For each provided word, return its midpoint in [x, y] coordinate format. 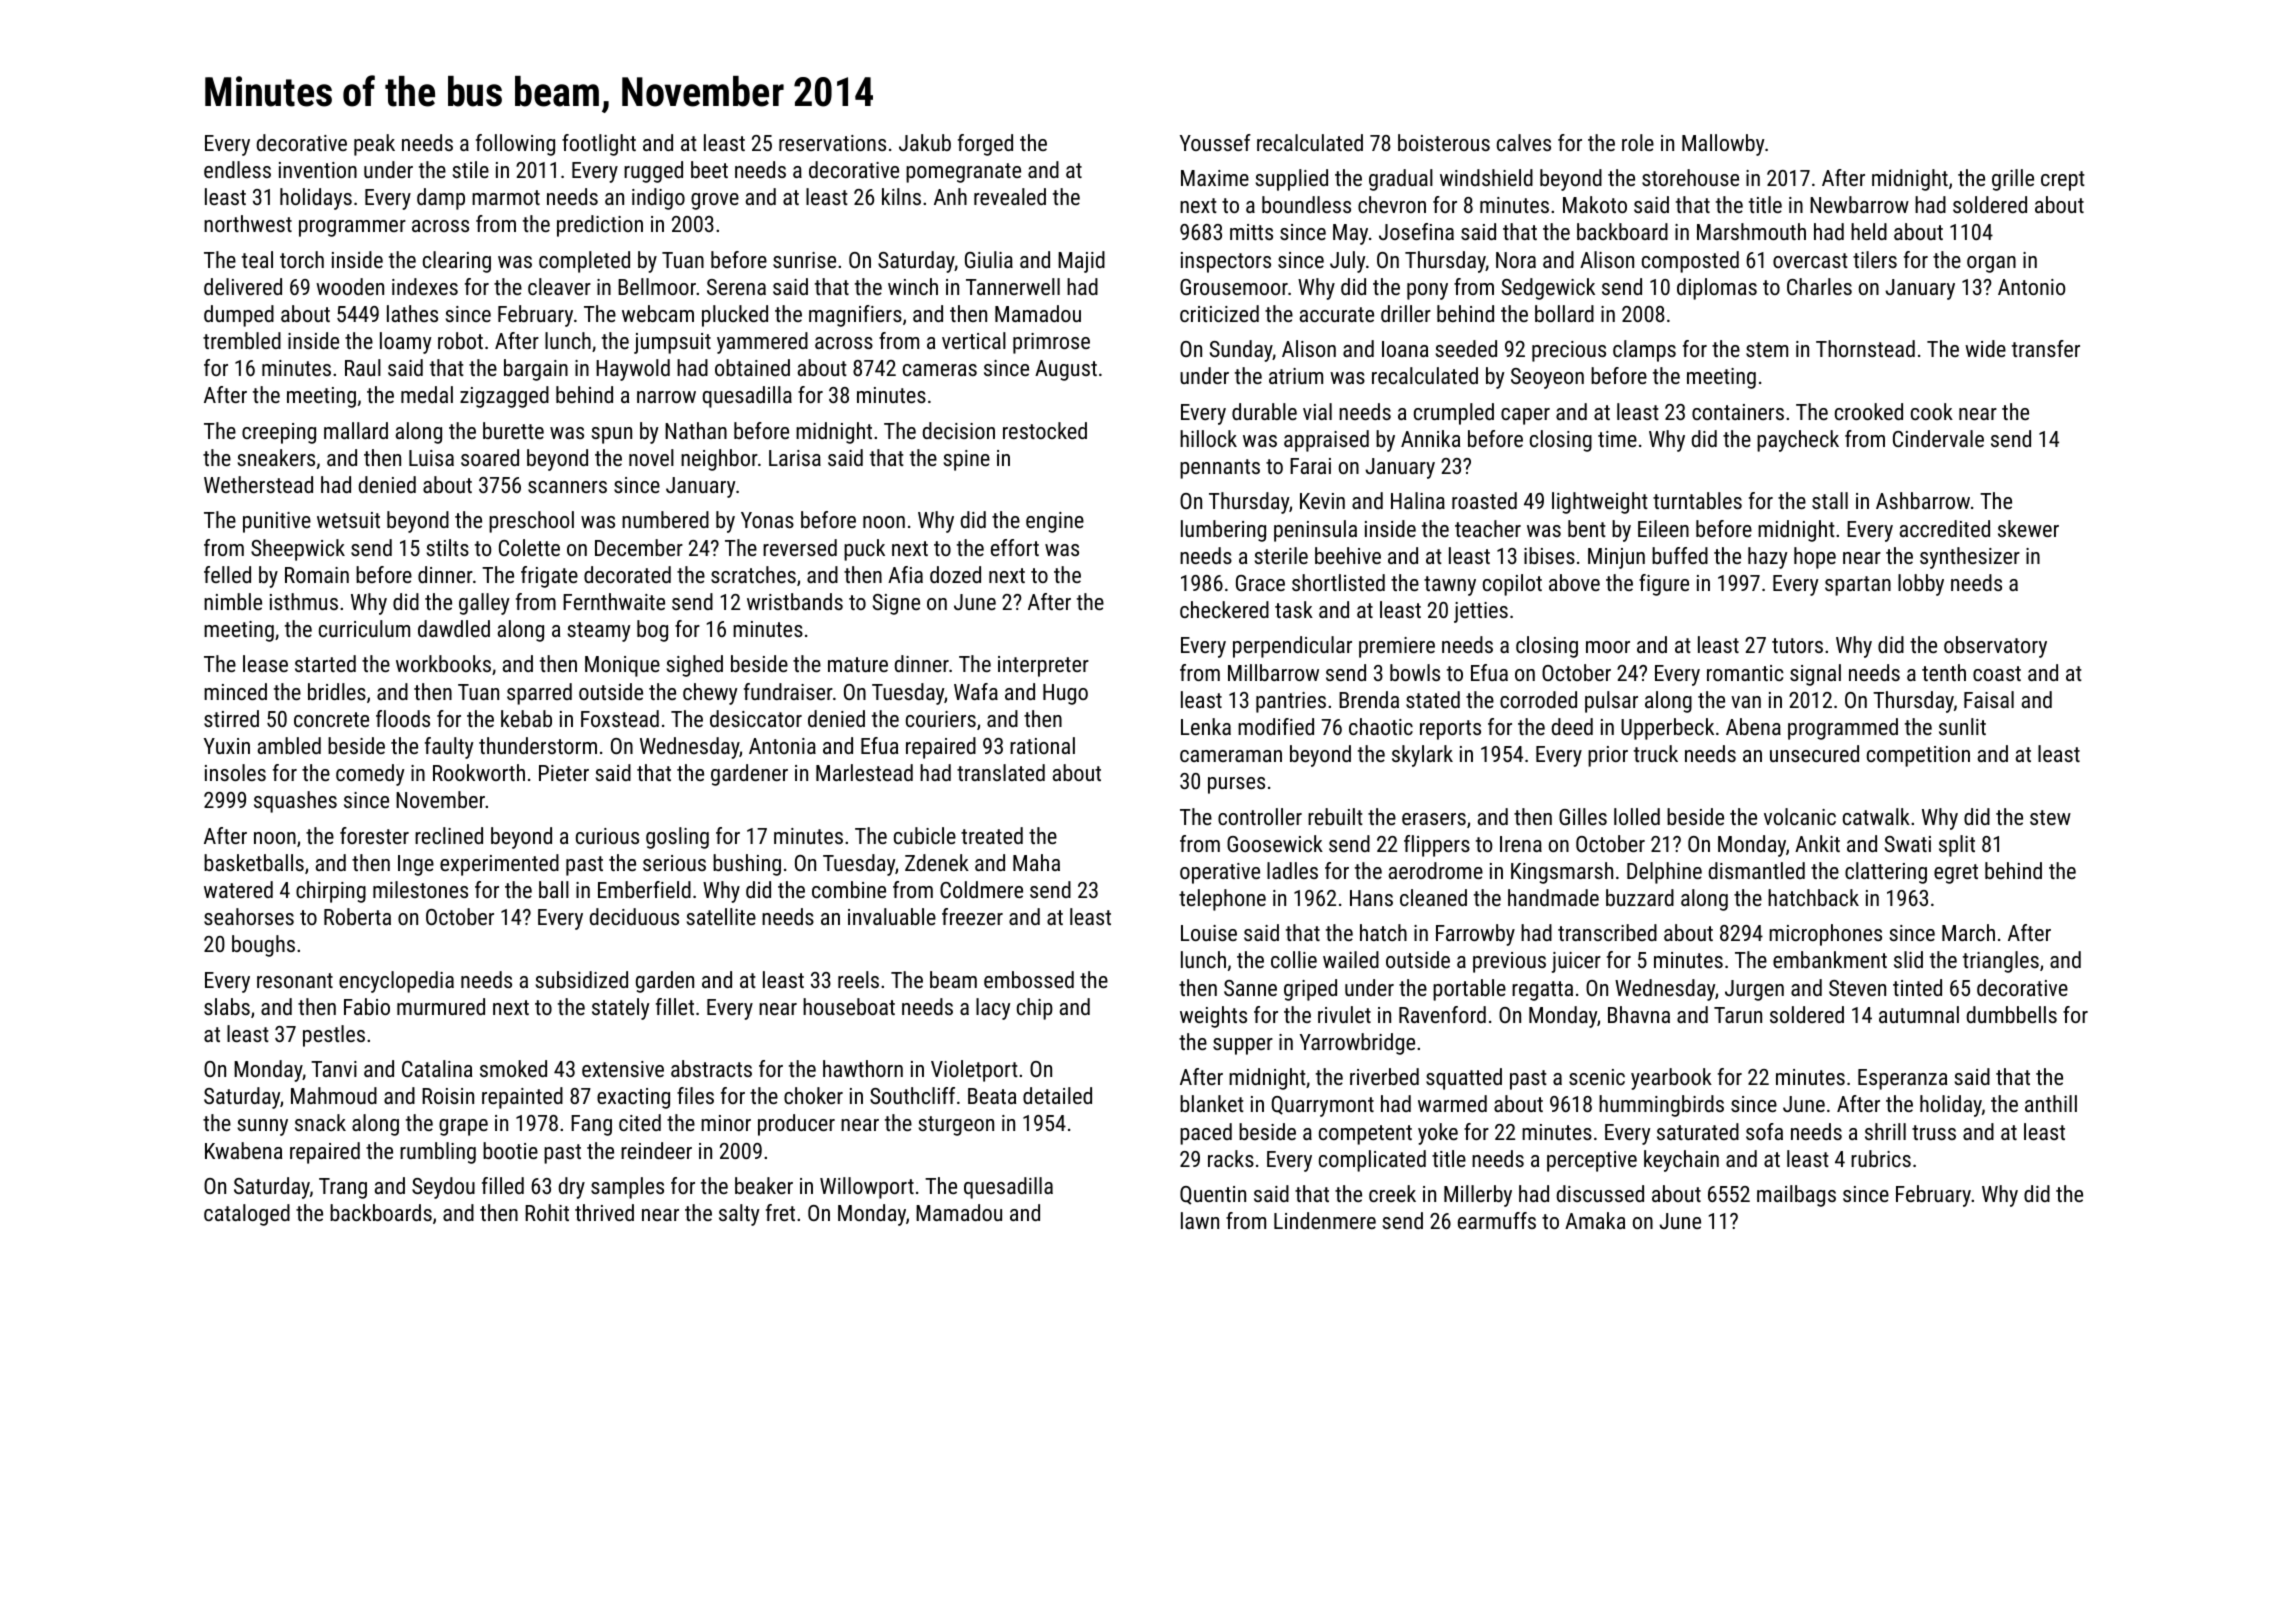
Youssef [1215, 142]
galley [484, 604]
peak [374, 145]
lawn [1200, 1220]
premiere [1397, 647]
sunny [263, 1127]
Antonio [2031, 287]
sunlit [1962, 726]
